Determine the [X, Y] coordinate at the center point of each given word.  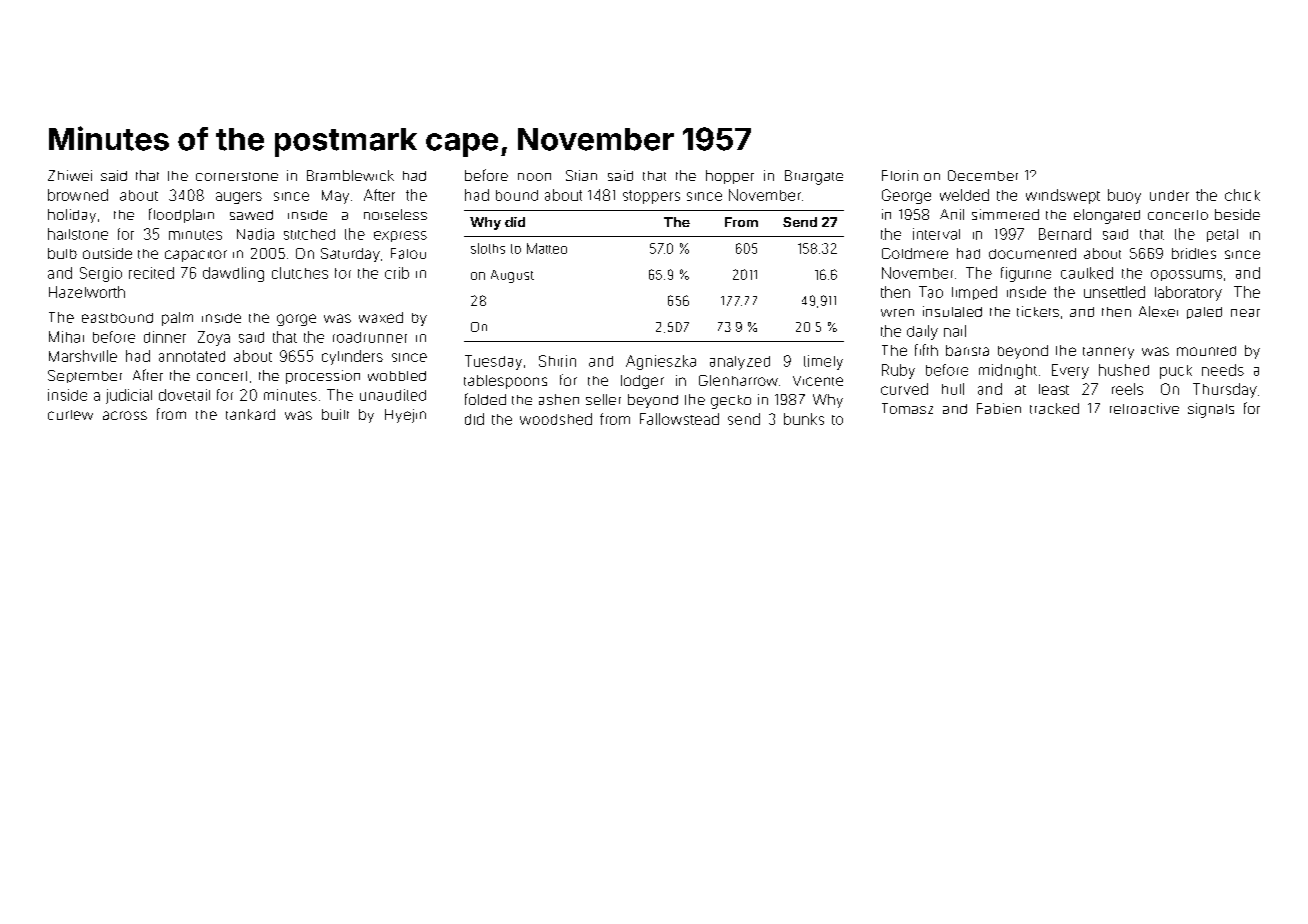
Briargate [814, 177]
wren [897, 313]
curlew [70, 415]
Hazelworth [87, 292]
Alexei [1158, 311]
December [983, 175]
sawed [251, 215]
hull [953, 389]
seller [603, 399]
